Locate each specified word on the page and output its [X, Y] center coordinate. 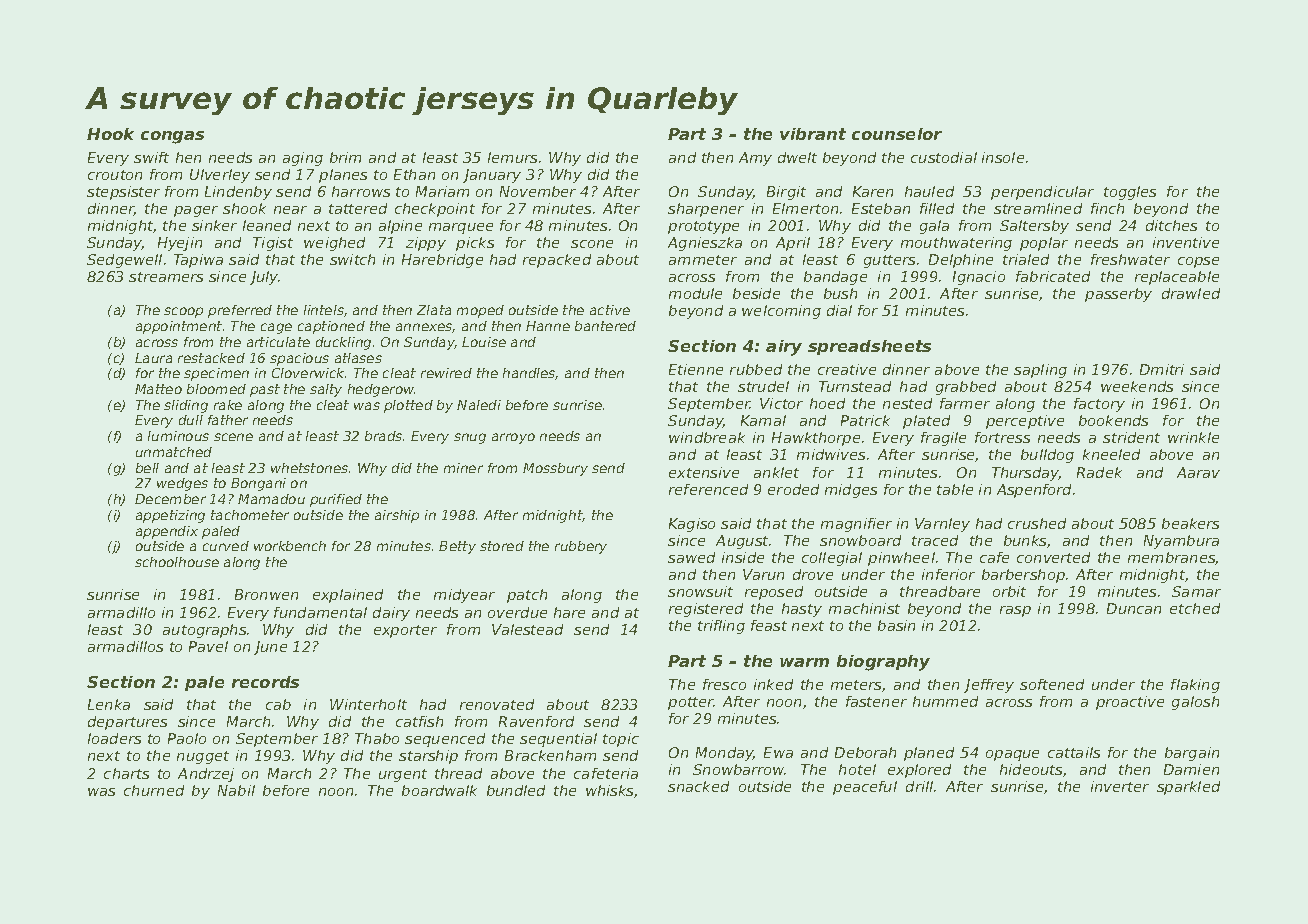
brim [345, 157]
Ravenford [536, 721]
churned [154, 790]
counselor [897, 134]
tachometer [250, 515]
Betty [457, 547]
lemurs [512, 157]
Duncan [1134, 608]
